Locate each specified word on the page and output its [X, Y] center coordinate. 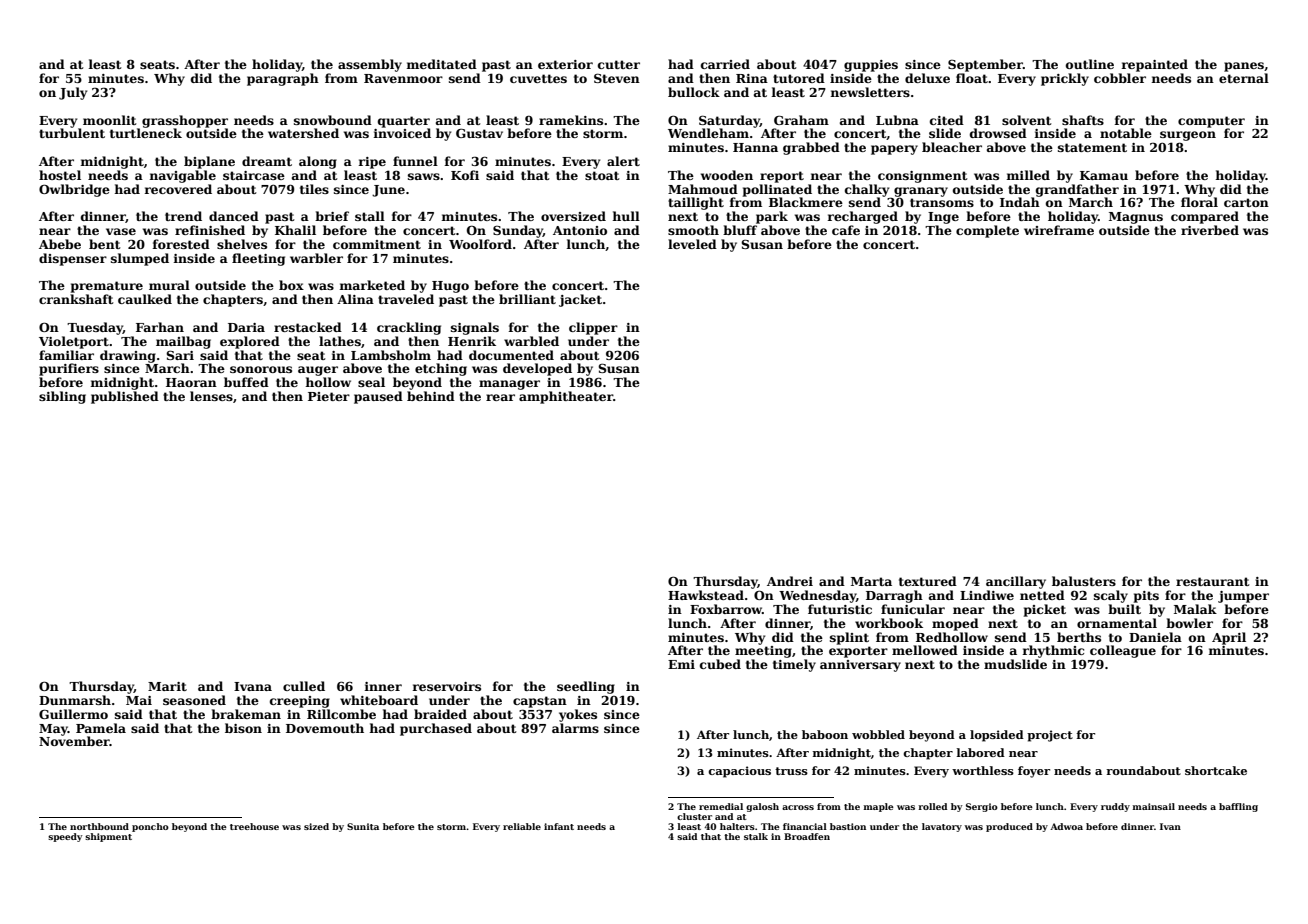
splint [849, 638]
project [1050, 736]
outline [1090, 64]
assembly [370, 65]
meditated [442, 64]
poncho [150, 827]
